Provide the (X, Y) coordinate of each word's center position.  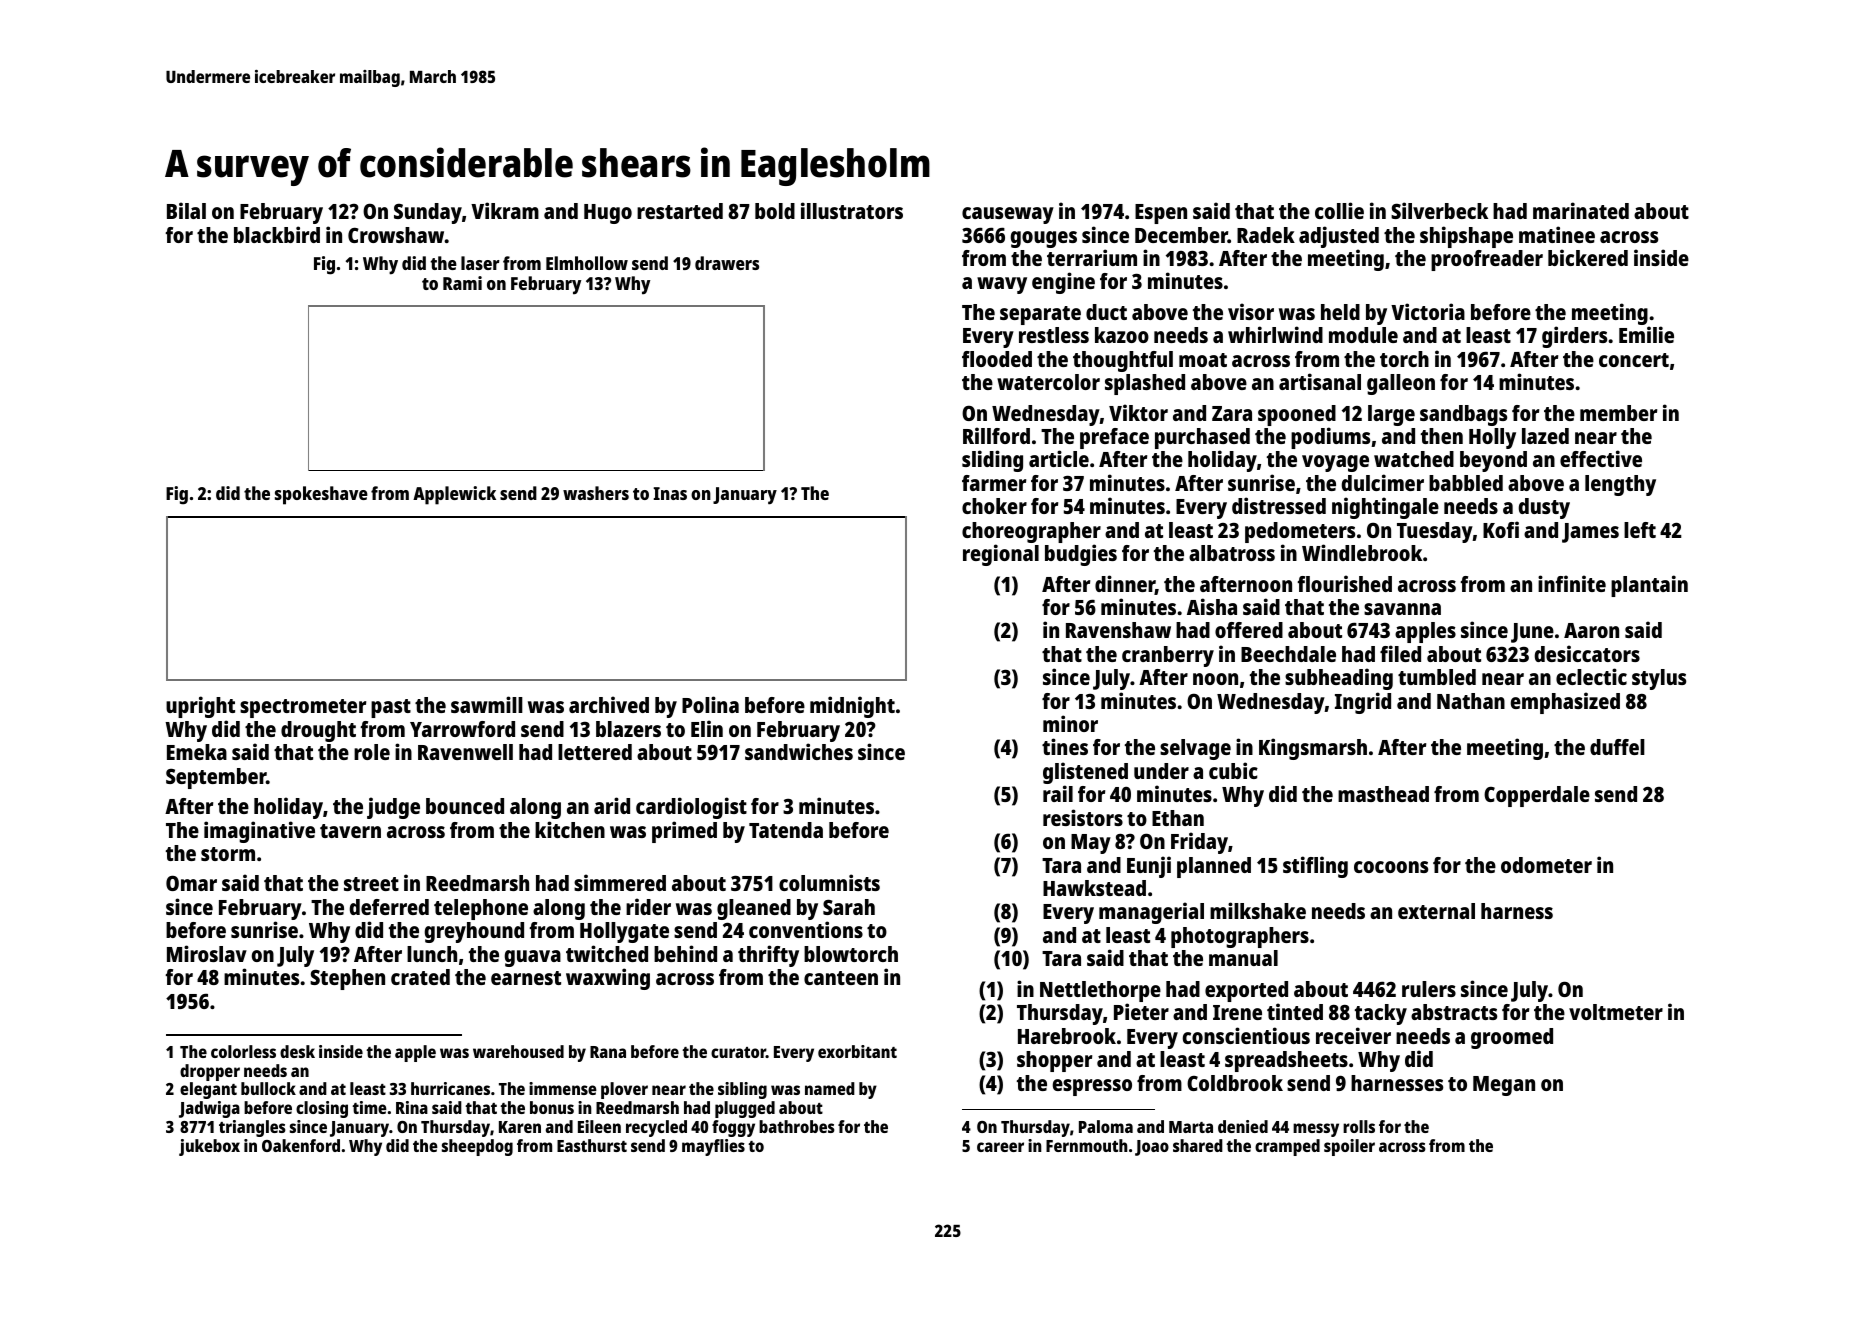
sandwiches (799, 751)
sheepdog (477, 1147)
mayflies (713, 1147)
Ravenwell (465, 752)
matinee (1557, 234)
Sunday (428, 213)
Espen (1161, 214)
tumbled (1437, 677)
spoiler (1349, 1147)
